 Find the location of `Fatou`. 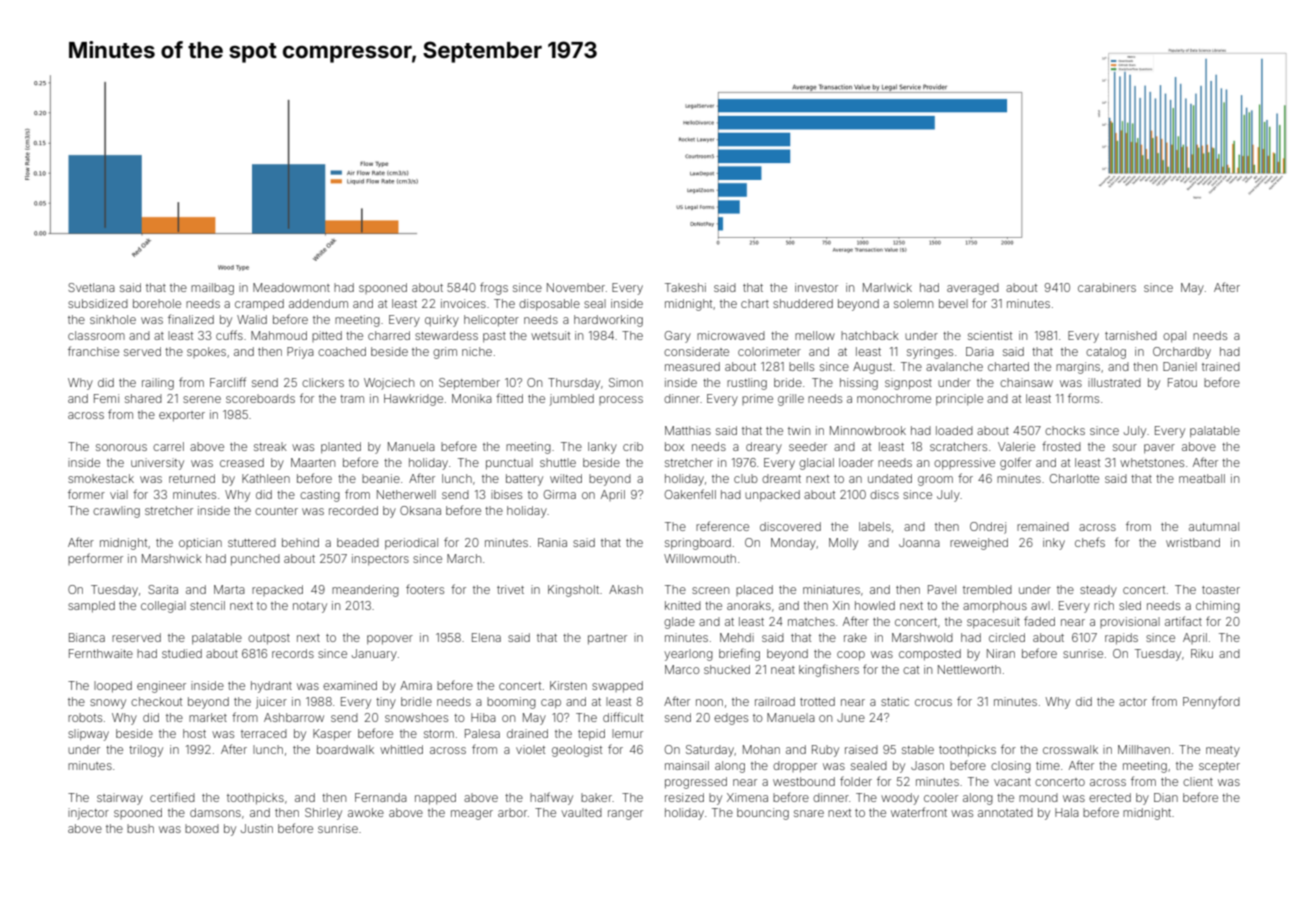

Fatou is located at coordinates (1182, 382).
